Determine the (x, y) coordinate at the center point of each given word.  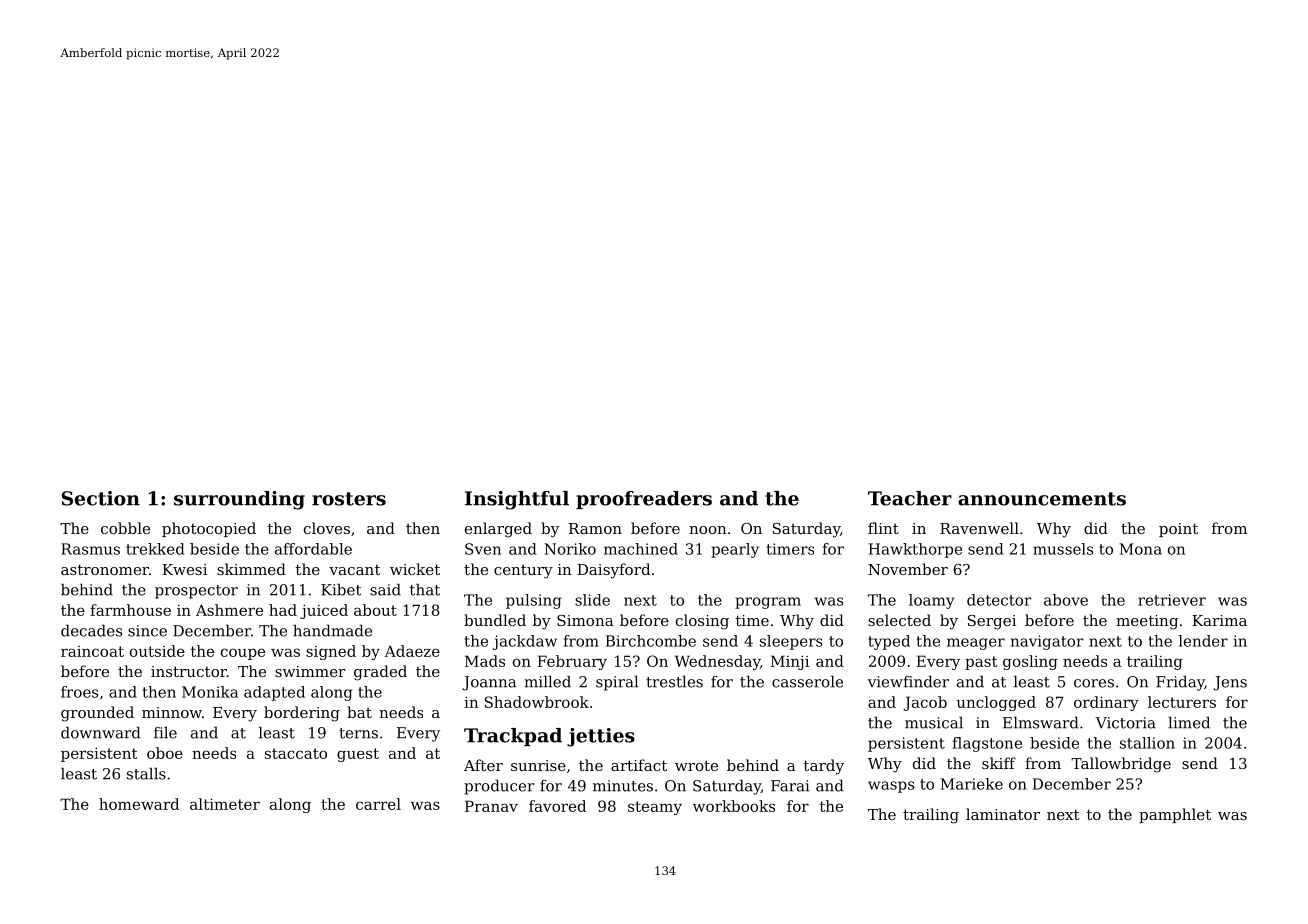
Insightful (517, 500)
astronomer (105, 569)
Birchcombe (651, 641)
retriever (1172, 600)
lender (1203, 641)
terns (358, 733)
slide (592, 600)
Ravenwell (979, 528)
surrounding (239, 500)
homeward (139, 804)
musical (934, 722)
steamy (655, 808)
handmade (332, 630)
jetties (601, 737)
